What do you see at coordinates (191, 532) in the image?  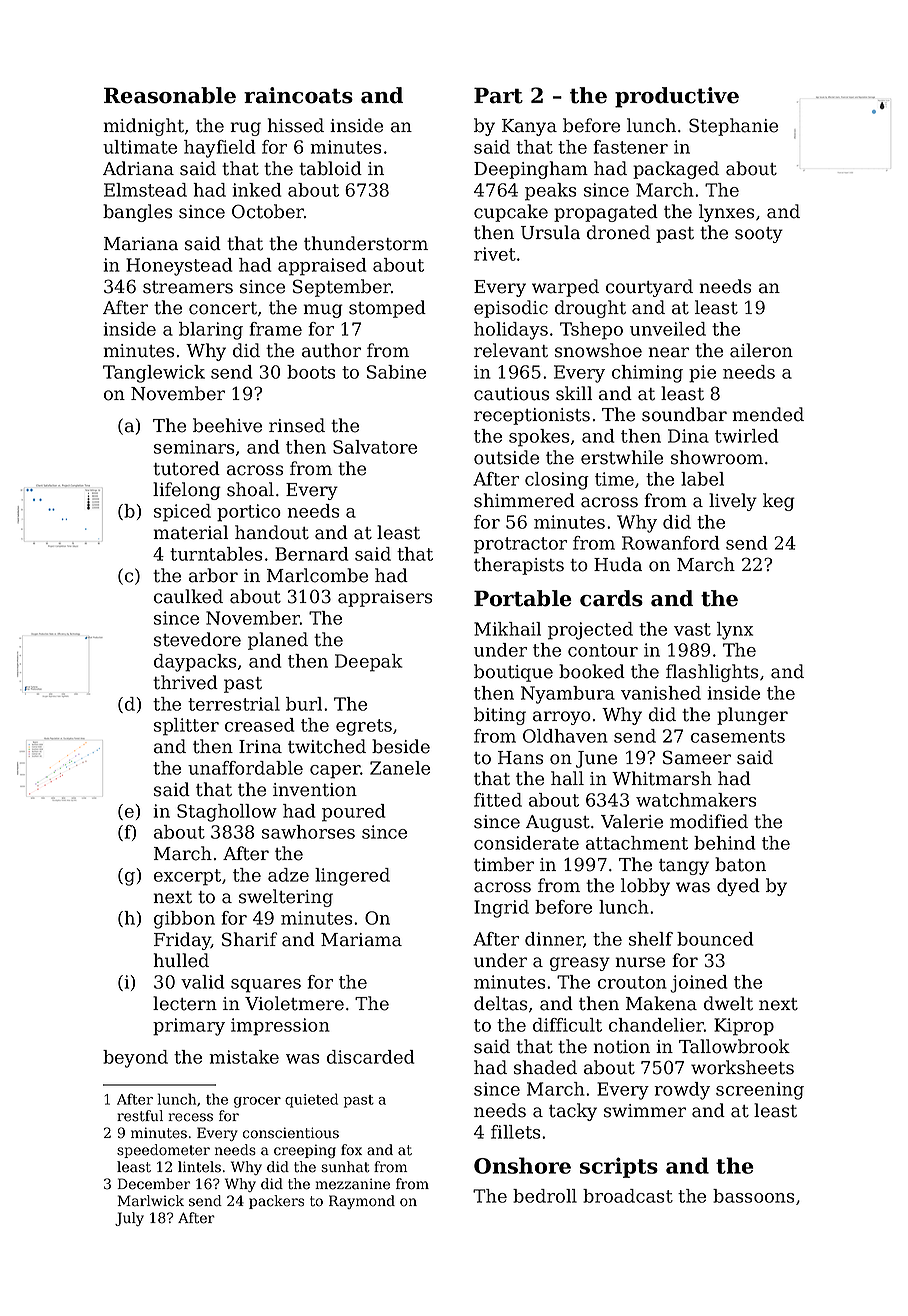 I see `material` at bounding box center [191, 532].
